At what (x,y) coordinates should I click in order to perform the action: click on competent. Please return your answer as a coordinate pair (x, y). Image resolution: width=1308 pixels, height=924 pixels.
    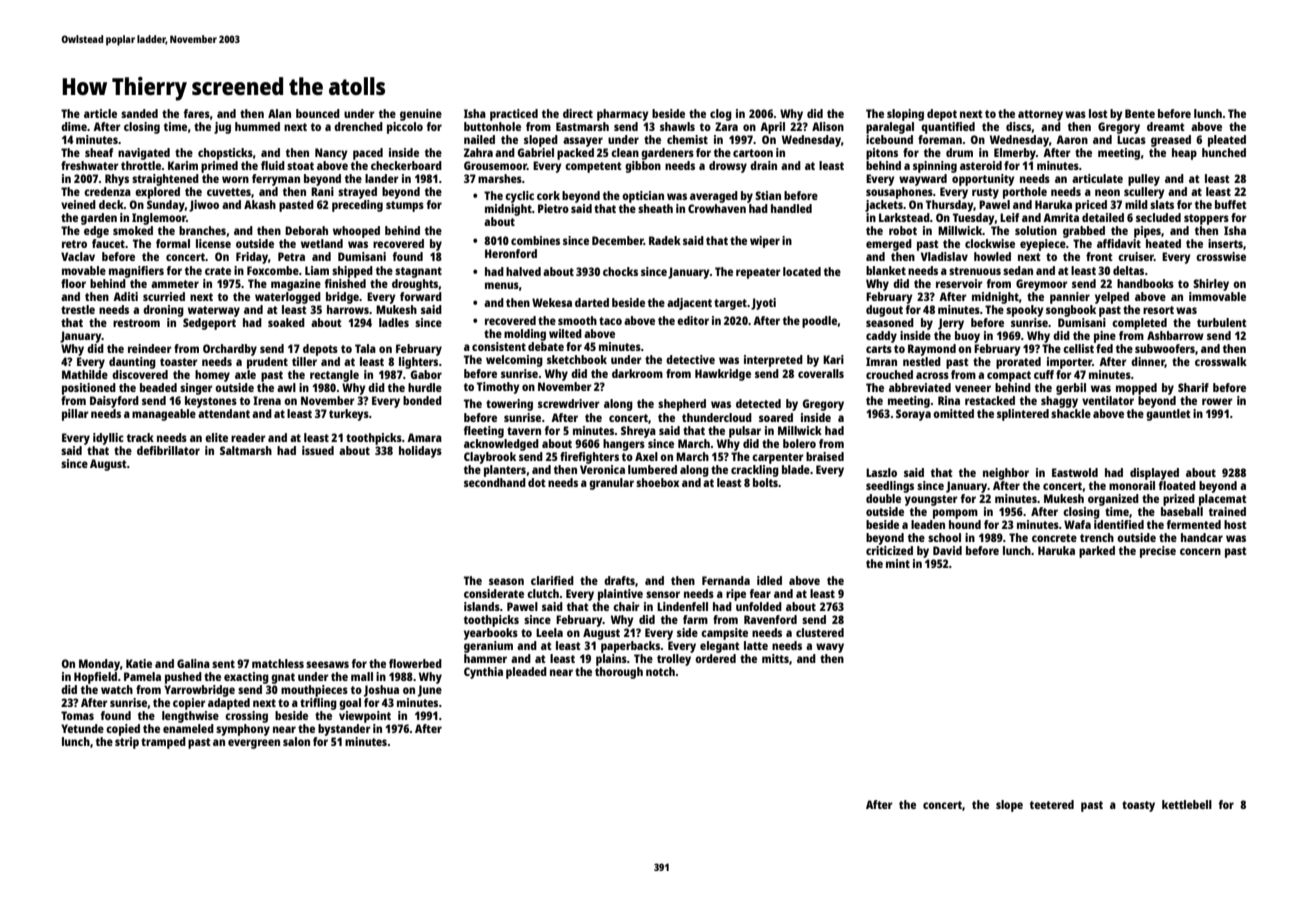
    Looking at the image, I should click on (593, 167).
